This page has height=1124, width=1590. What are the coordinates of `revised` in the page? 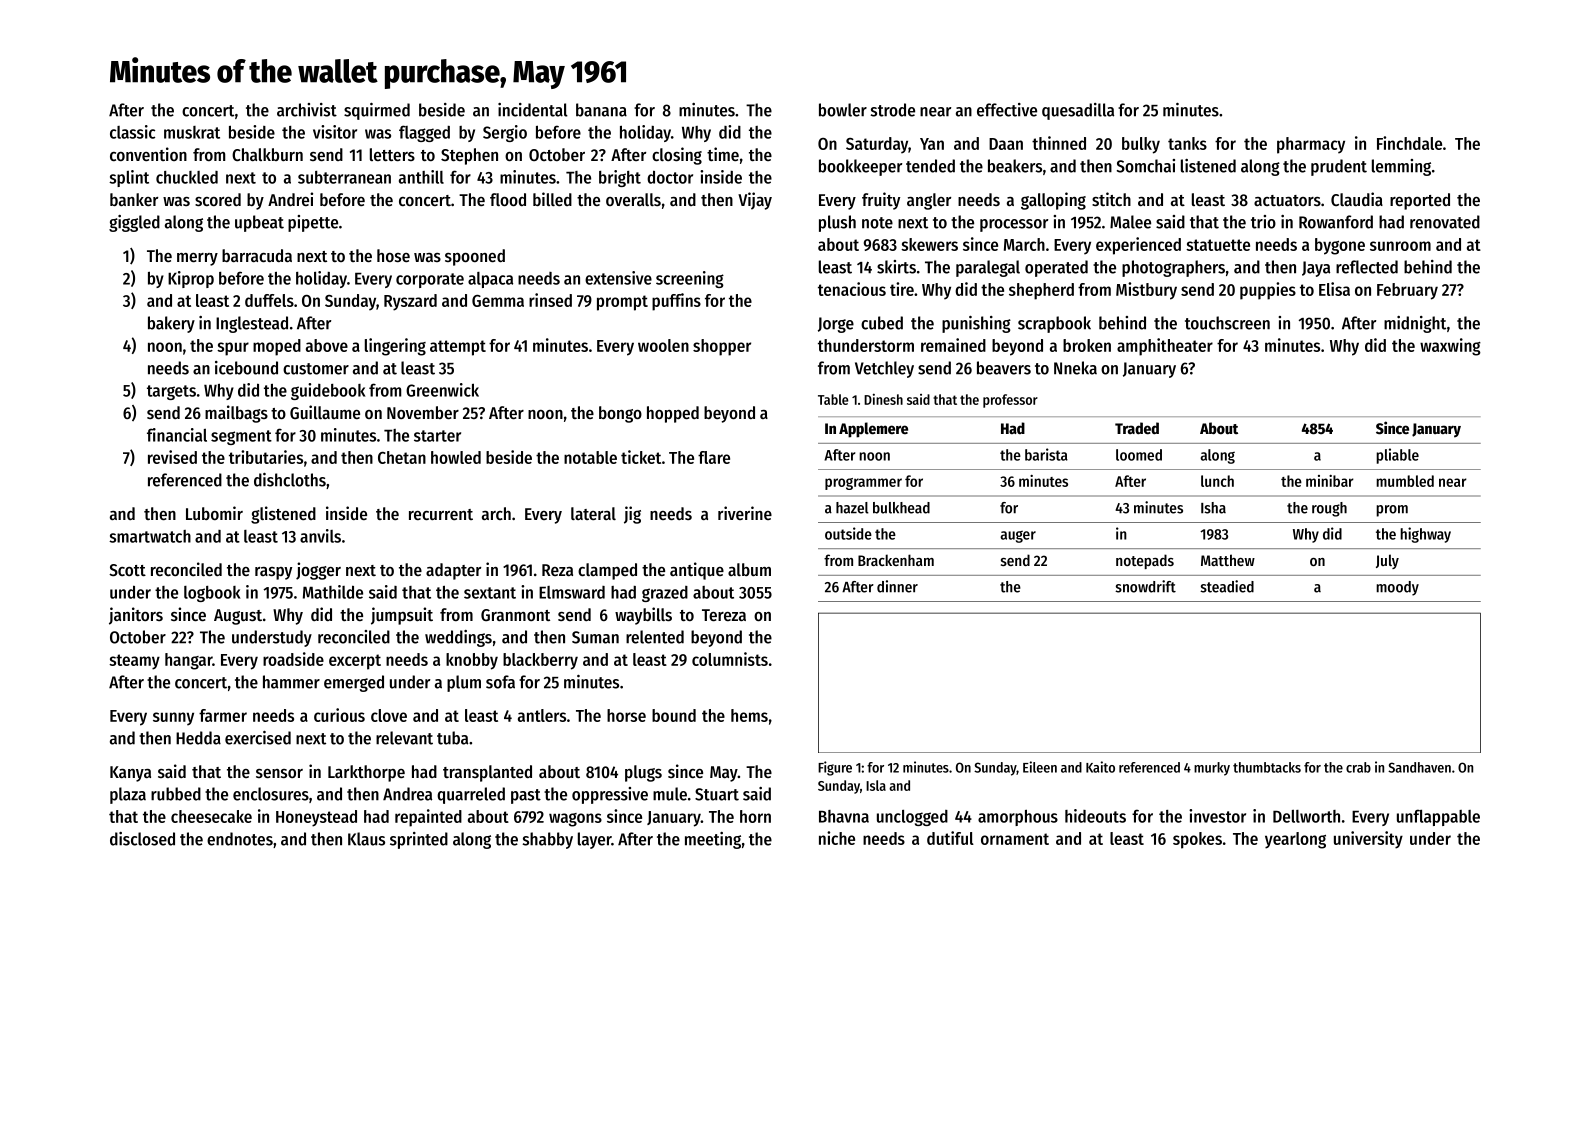 It's located at (172, 457).
